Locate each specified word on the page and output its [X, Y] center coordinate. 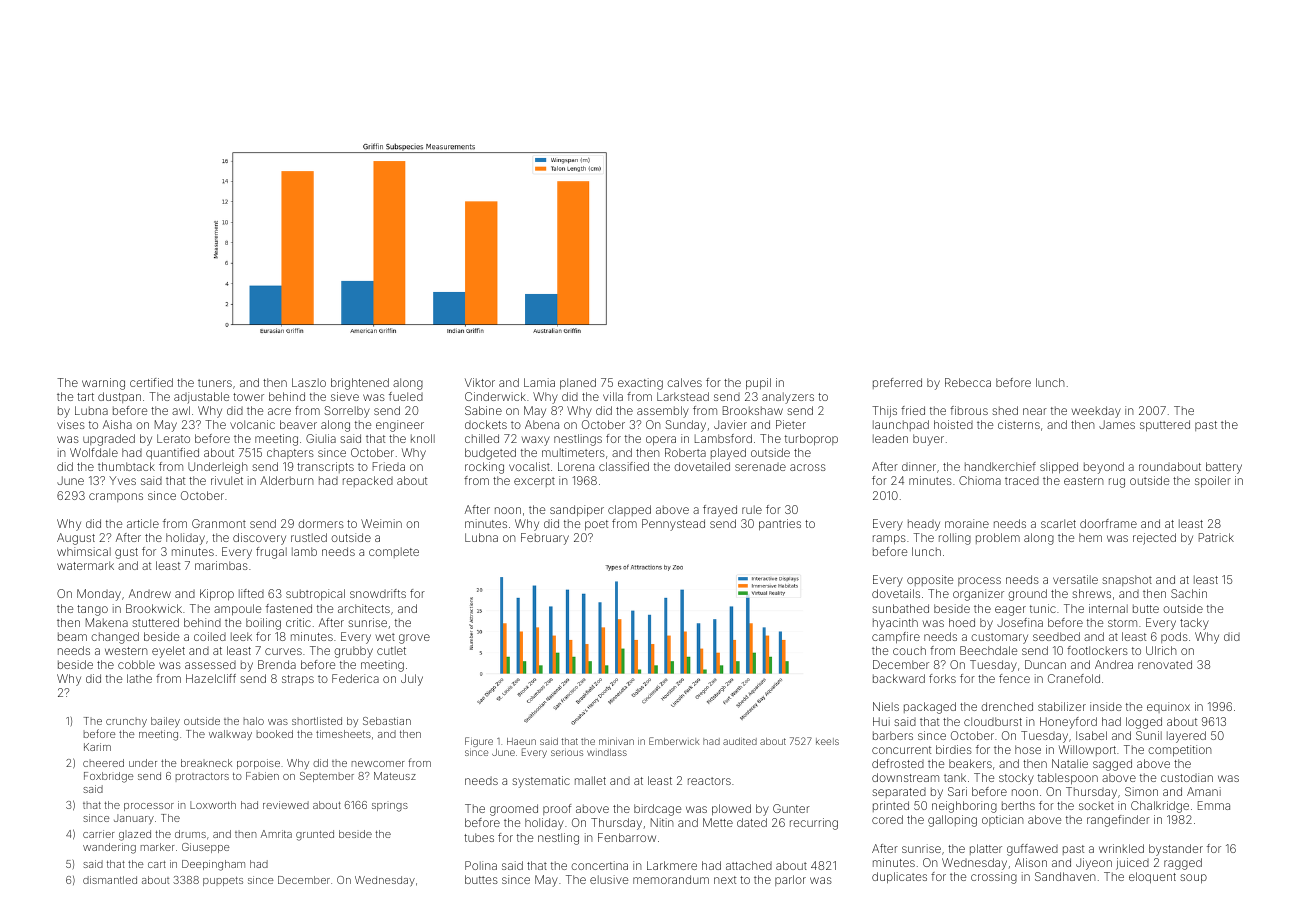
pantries [780, 525]
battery [1224, 468]
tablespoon [1068, 779]
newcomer [378, 764]
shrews [1091, 593]
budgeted [490, 454]
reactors [709, 781]
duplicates [899, 878]
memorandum [671, 879]
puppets [223, 881]
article [143, 523]
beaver [298, 424]
